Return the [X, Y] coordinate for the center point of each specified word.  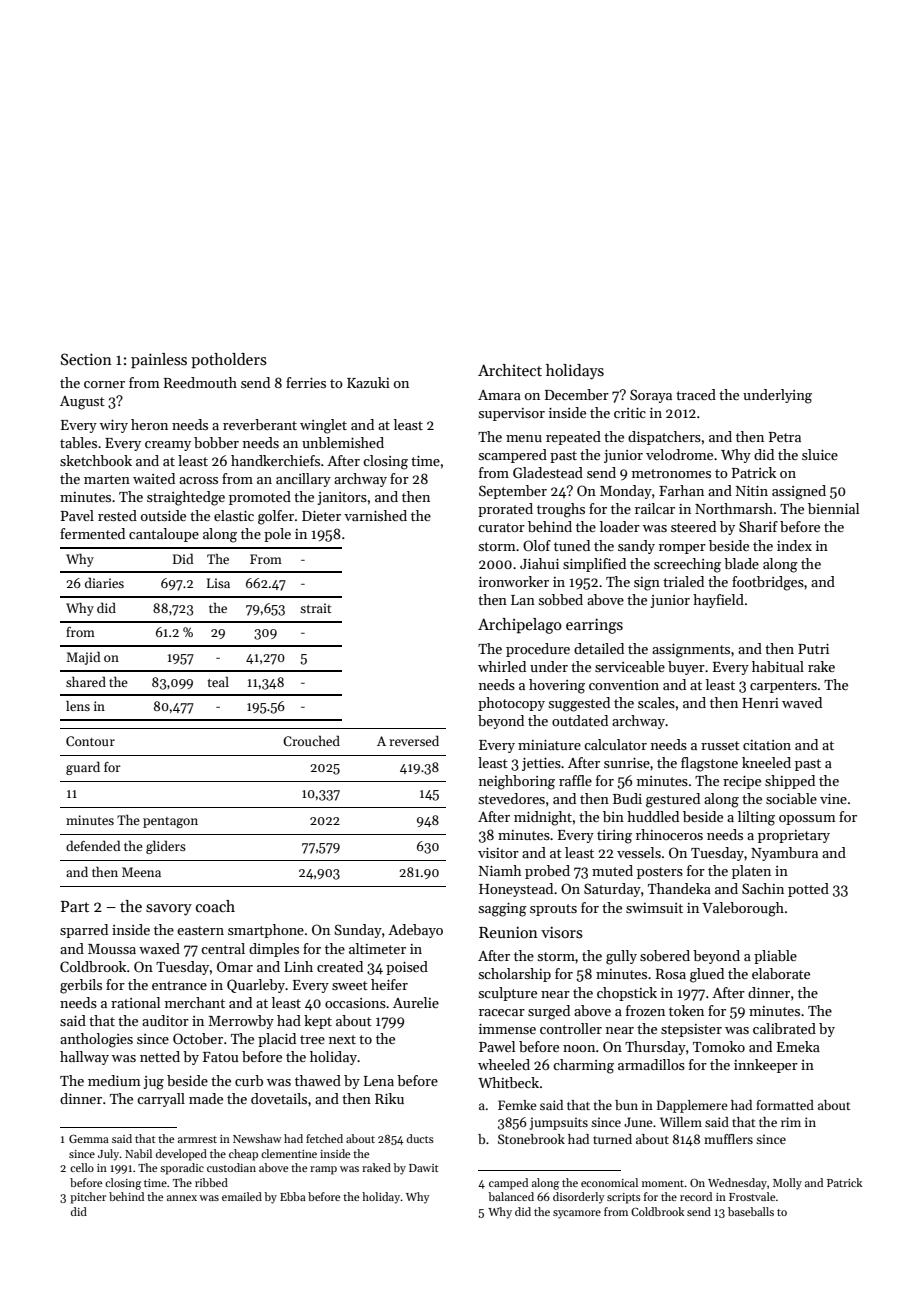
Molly [787, 1184]
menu [524, 438]
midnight [543, 818]
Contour [90, 741]
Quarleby [256, 986]
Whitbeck [508, 1082]
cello [82, 1167]
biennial [833, 508]
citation [767, 745]
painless [159, 361]
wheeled [504, 1064]
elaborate [781, 973]
